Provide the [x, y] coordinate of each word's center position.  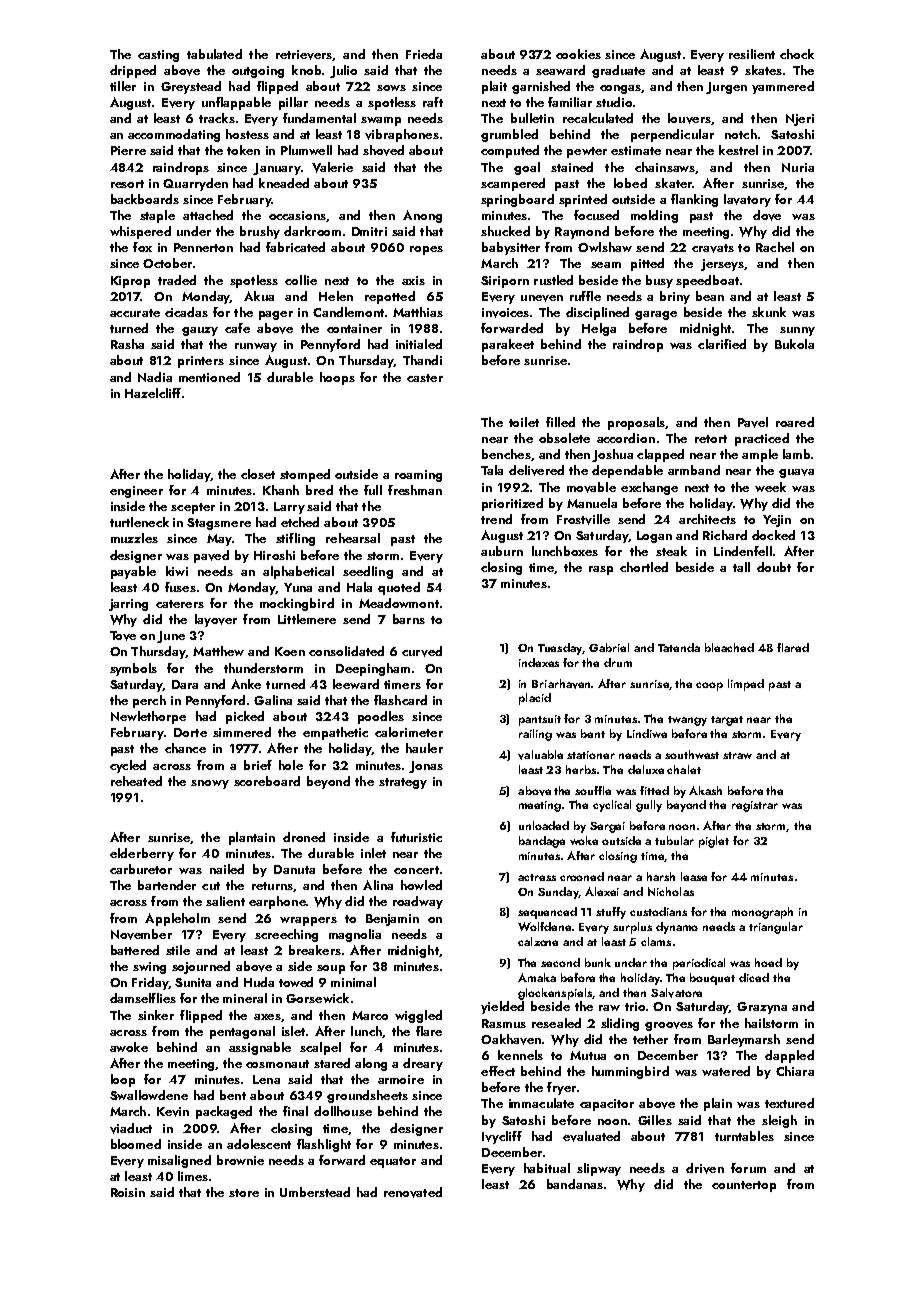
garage [656, 315]
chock [797, 54]
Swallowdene [149, 1095]
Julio [343, 71]
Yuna [298, 587]
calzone [538, 941]
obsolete [564, 438]
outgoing [258, 72]
